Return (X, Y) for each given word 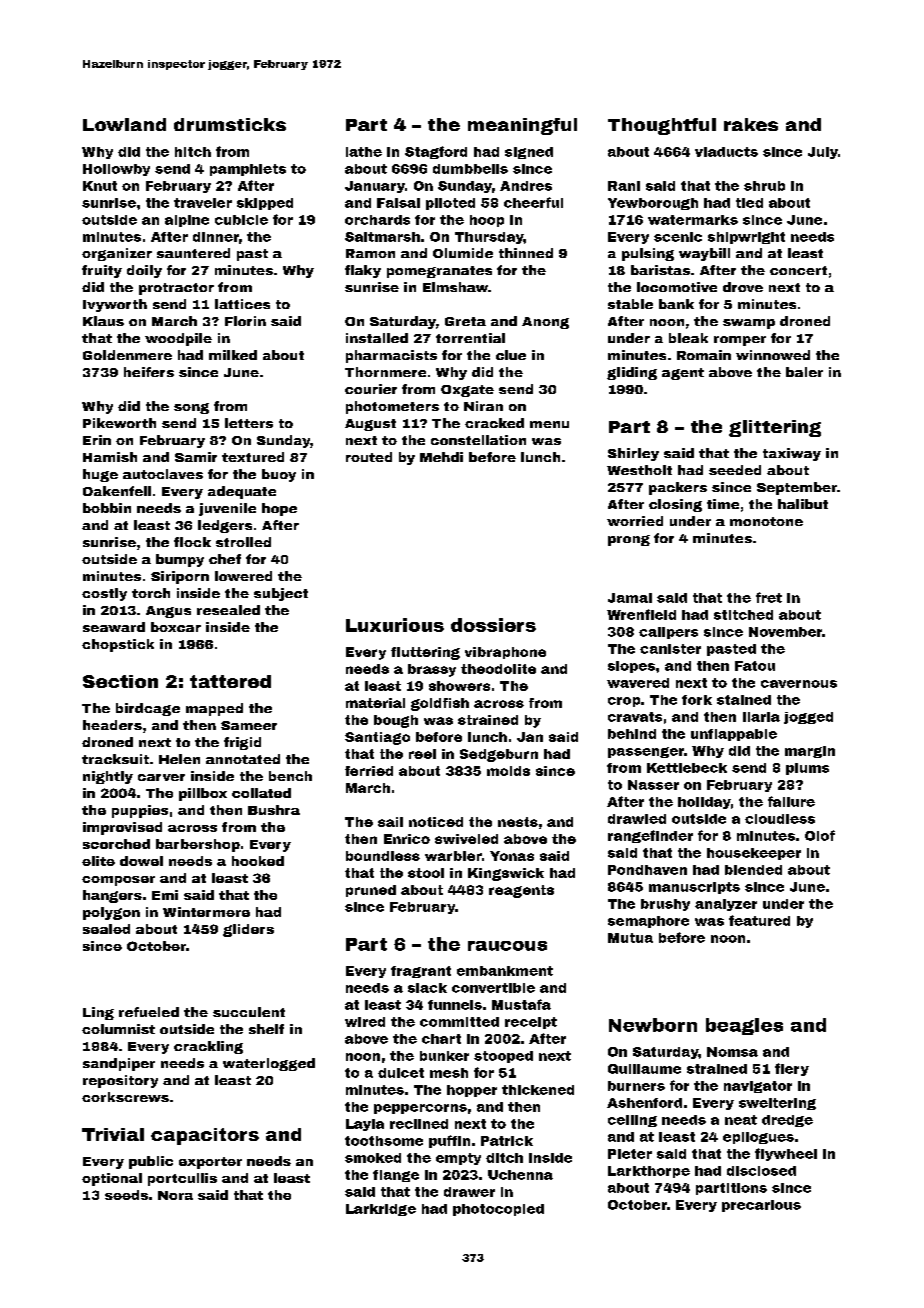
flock (192, 542)
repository (120, 1081)
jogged (808, 718)
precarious (761, 1206)
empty (458, 1159)
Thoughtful (662, 126)
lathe (364, 152)
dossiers (493, 625)
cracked (494, 423)
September (797, 488)
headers (112, 725)
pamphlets (248, 170)
